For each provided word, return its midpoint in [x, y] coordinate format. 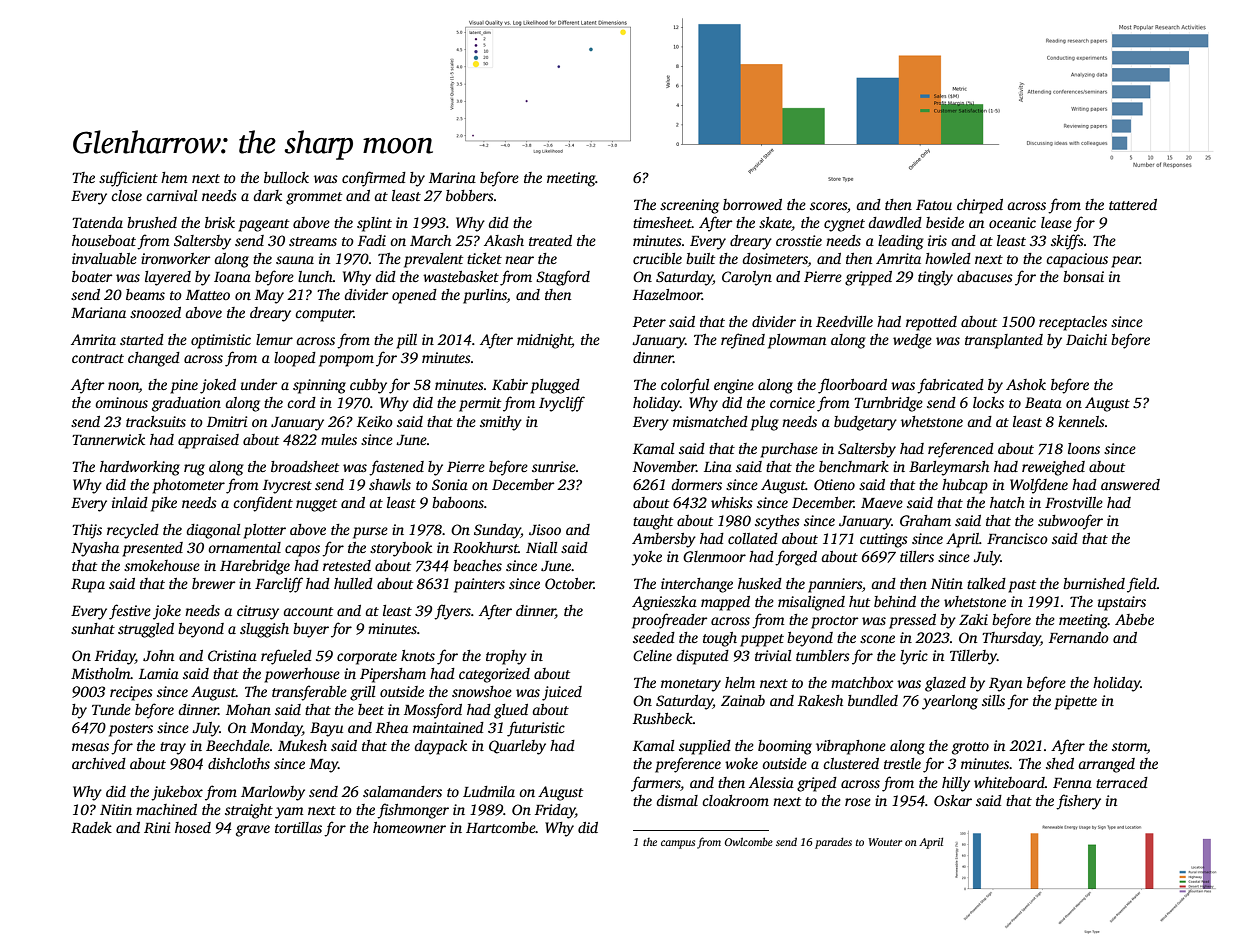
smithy [501, 423]
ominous [121, 402]
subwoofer [1070, 522]
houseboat [104, 240]
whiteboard [1009, 782]
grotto [970, 748]
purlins [485, 296]
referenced [961, 450]
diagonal [213, 531]
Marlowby [273, 793]
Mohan [248, 709]
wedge [912, 341]
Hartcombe [501, 827]
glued [511, 711]
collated [753, 538]
